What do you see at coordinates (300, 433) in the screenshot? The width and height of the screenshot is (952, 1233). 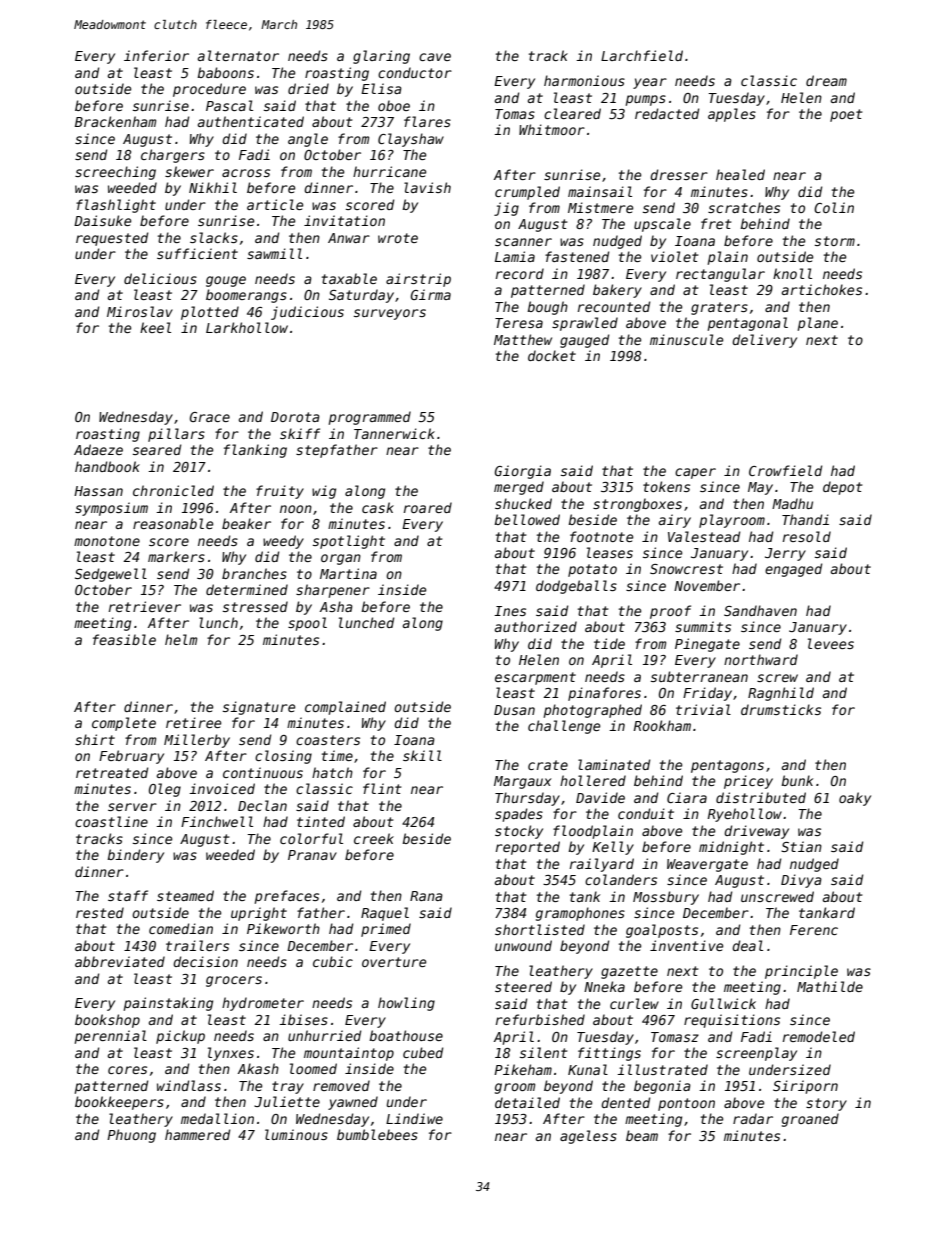 I see `skiff` at bounding box center [300, 433].
